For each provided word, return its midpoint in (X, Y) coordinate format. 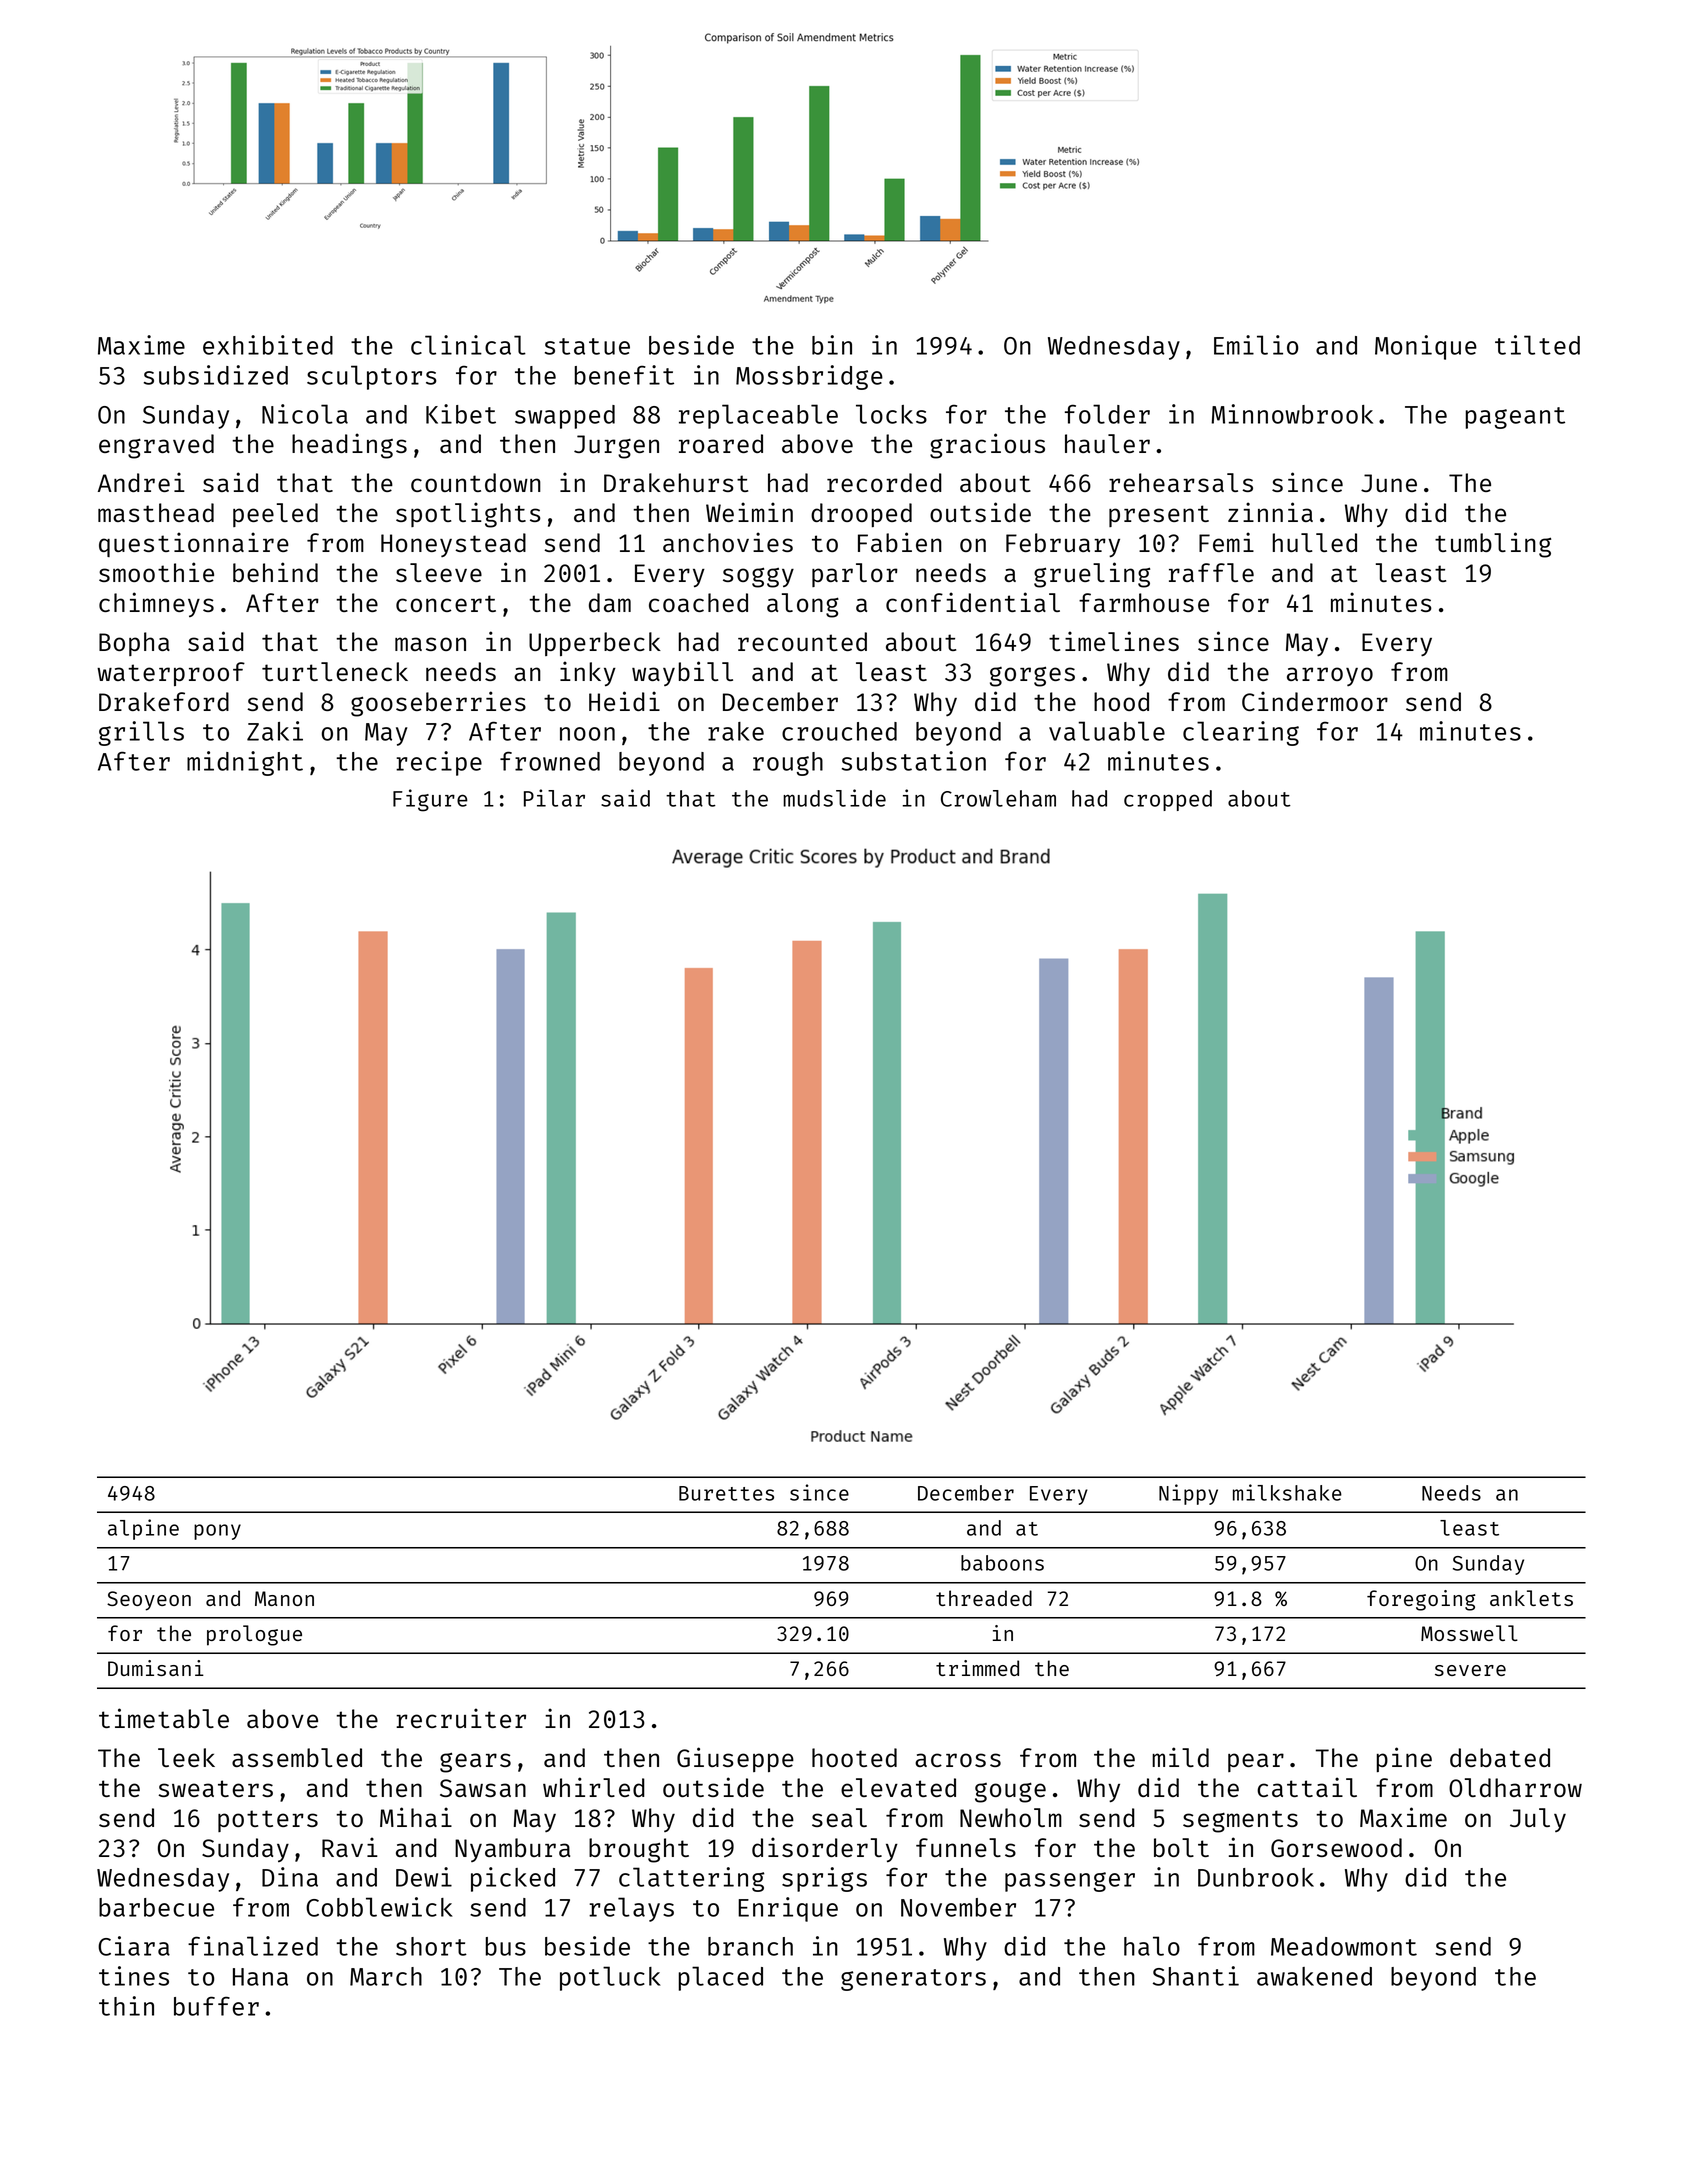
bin (832, 345)
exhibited (268, 345)
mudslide (834, 798)
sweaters (215, 1788)
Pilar (554, 798)
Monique (1426, 347)
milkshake (1287, 1492)
